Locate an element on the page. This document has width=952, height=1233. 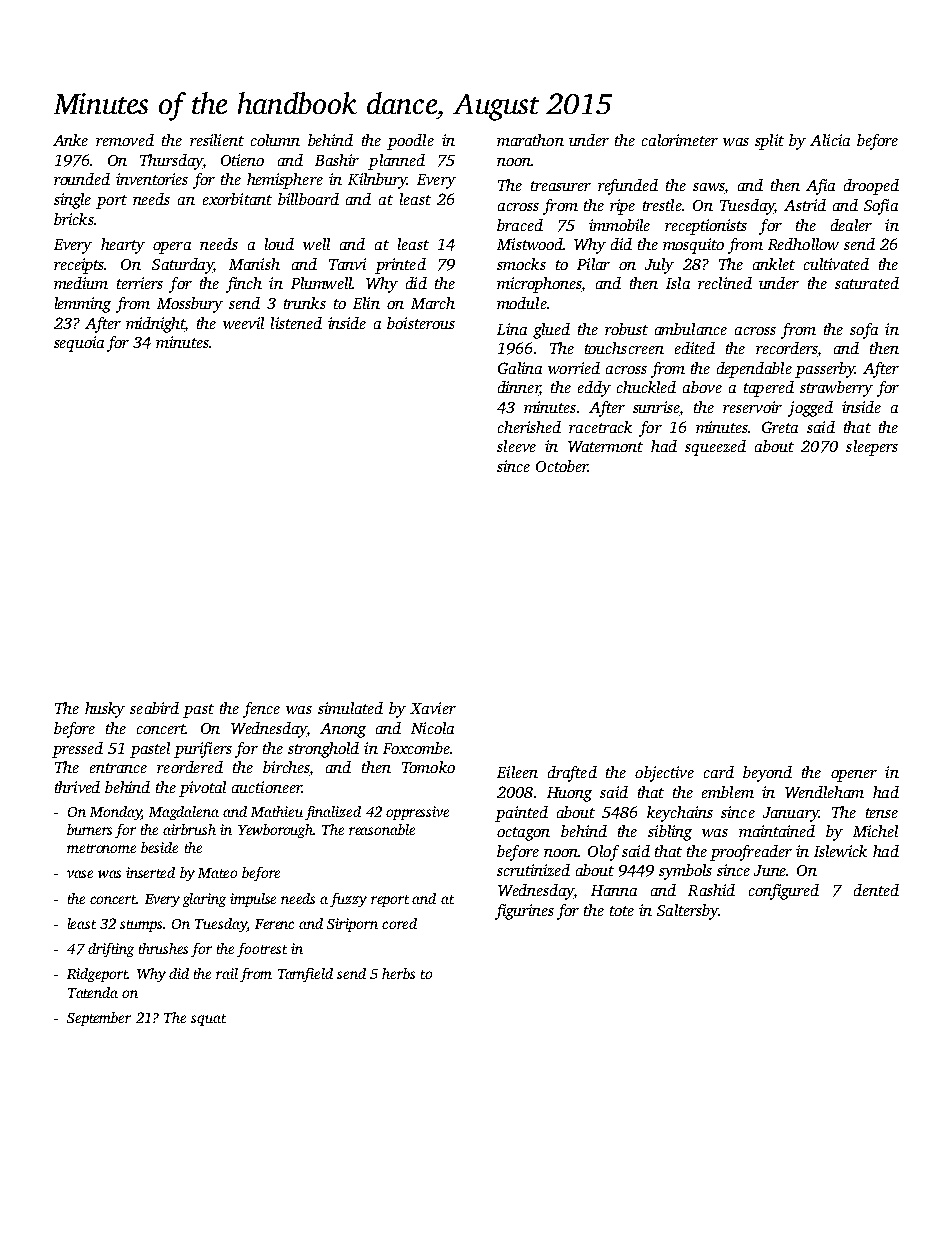
reasonable is located at coordinates (382, 829).
